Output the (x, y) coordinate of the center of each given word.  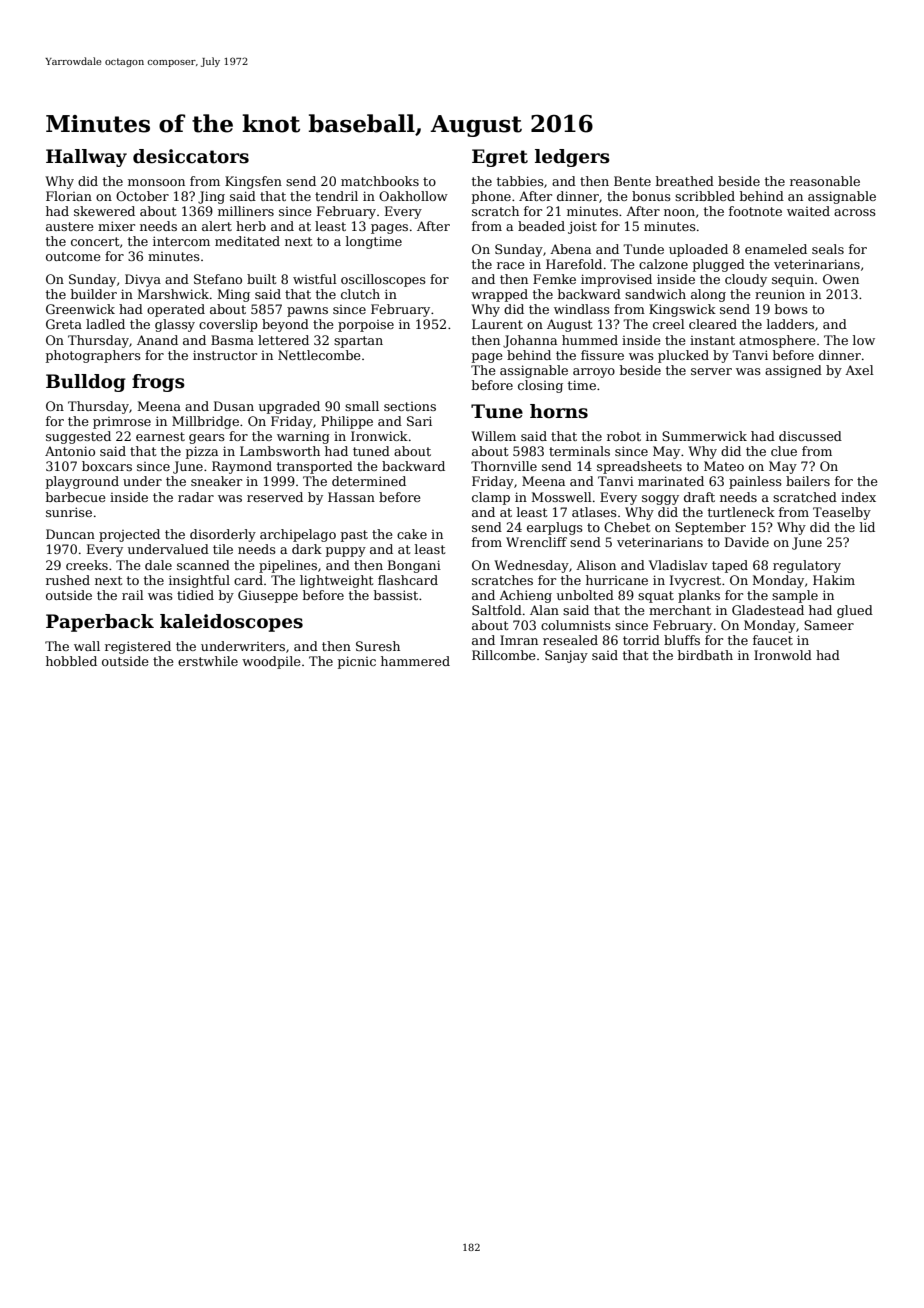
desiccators (191, 156)
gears (207, 439)
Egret (500, 158)
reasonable (825, 181)
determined (369, 481)
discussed (810, 436)
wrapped (499, 295)
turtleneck (741, 512)
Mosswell (562, 497)
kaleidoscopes (231, 623)
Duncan (70, 534)
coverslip (228, 325)
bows (791, 309)
